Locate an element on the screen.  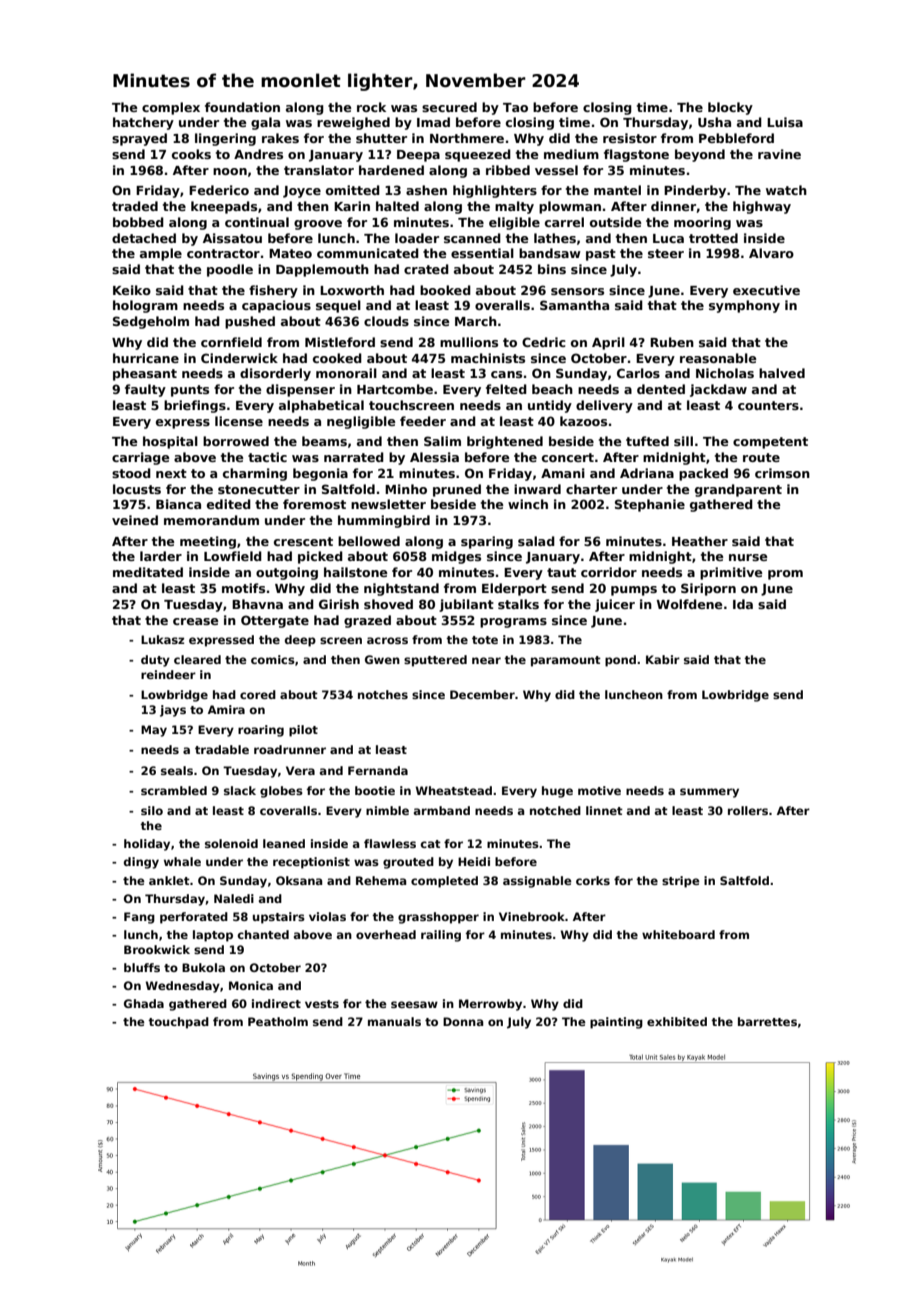
barrettes is located at coordinates (767, 1021).
